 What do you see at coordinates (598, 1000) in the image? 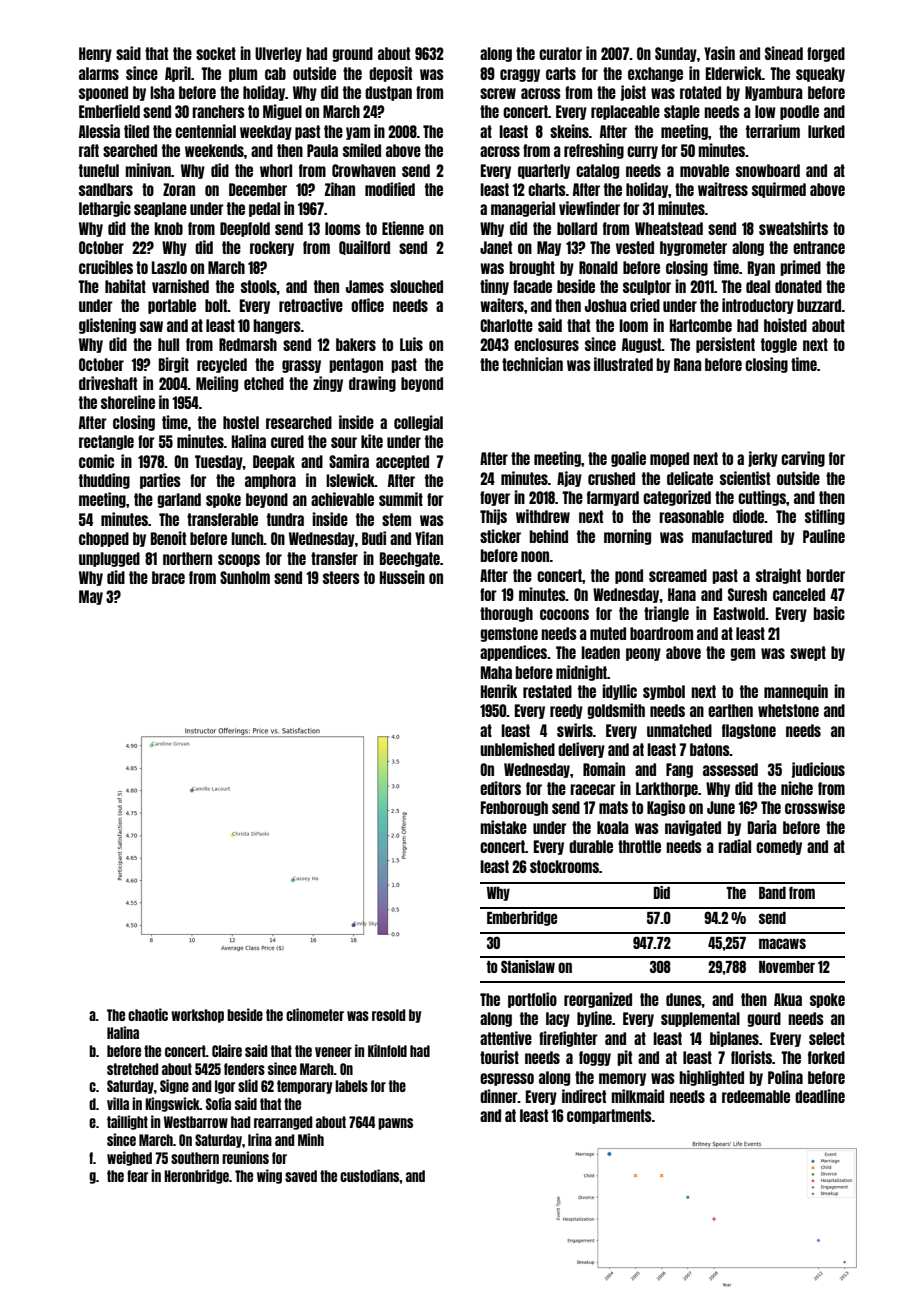
I see `reorganized` at bounding box center [598, 1000].
